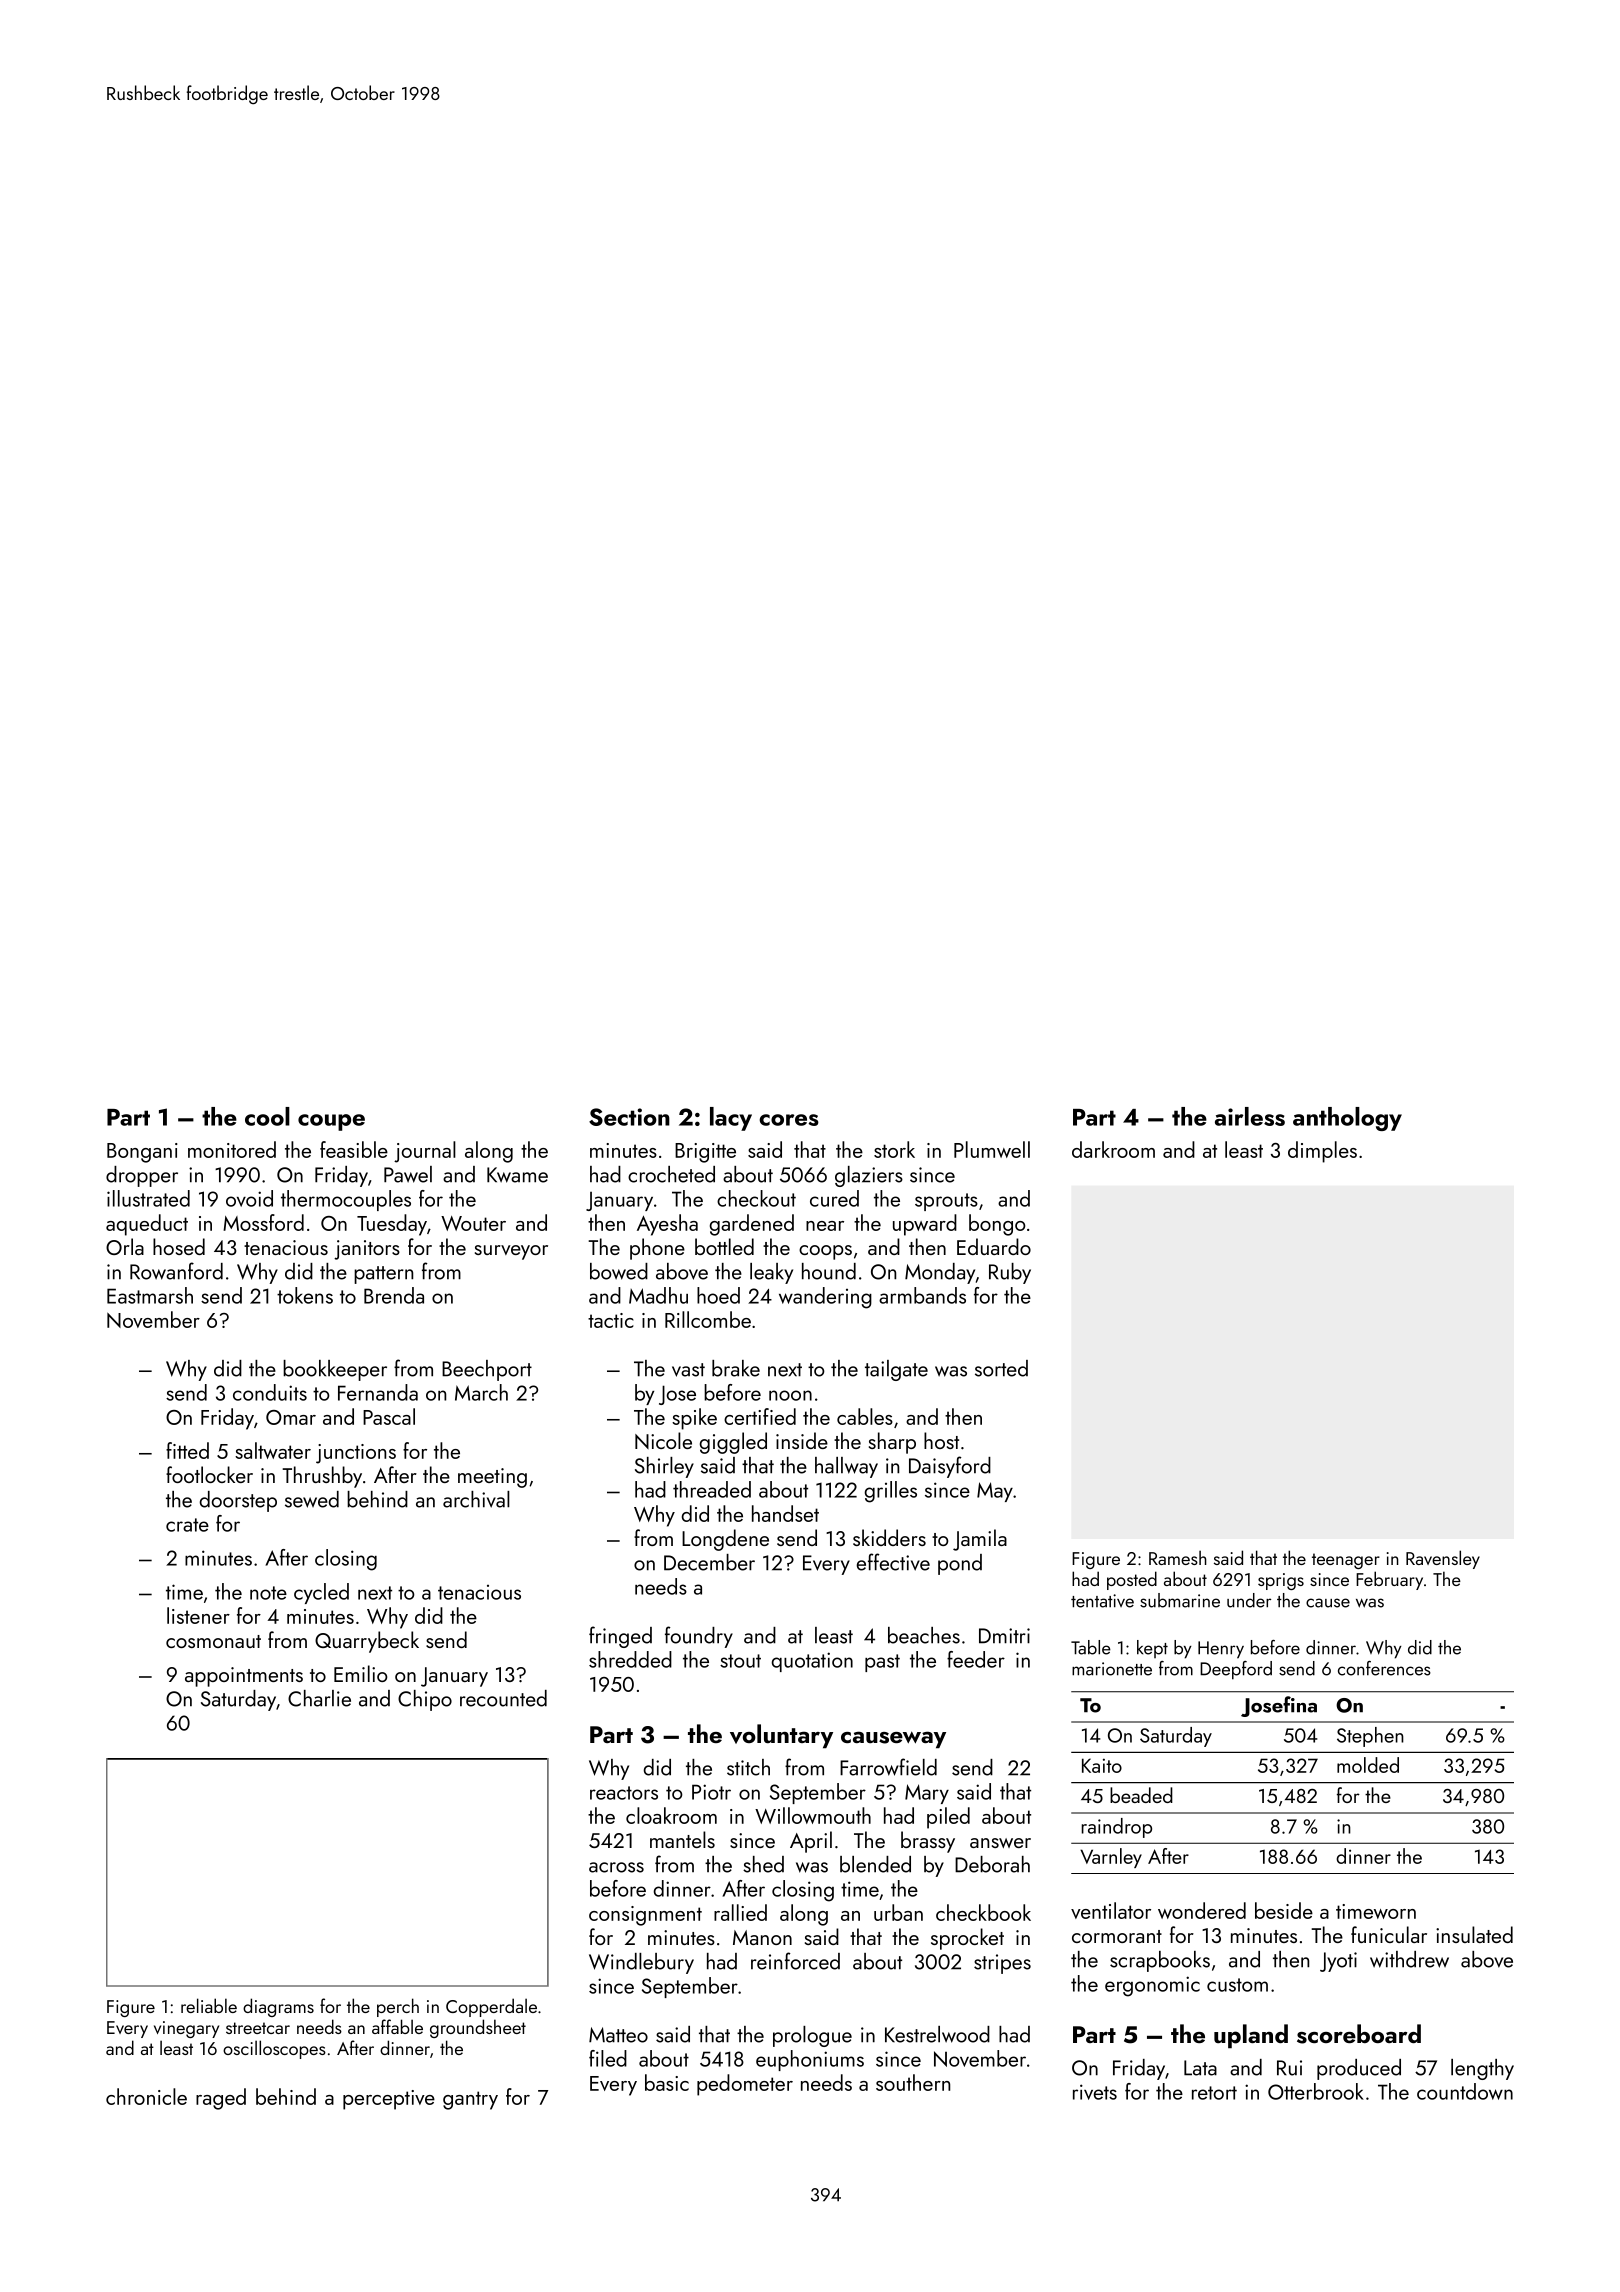 The height and width of the page is (2292, 1620). Describe the element at coordinates (950, 1467) in the page. I see `Daisyford` at that location.
